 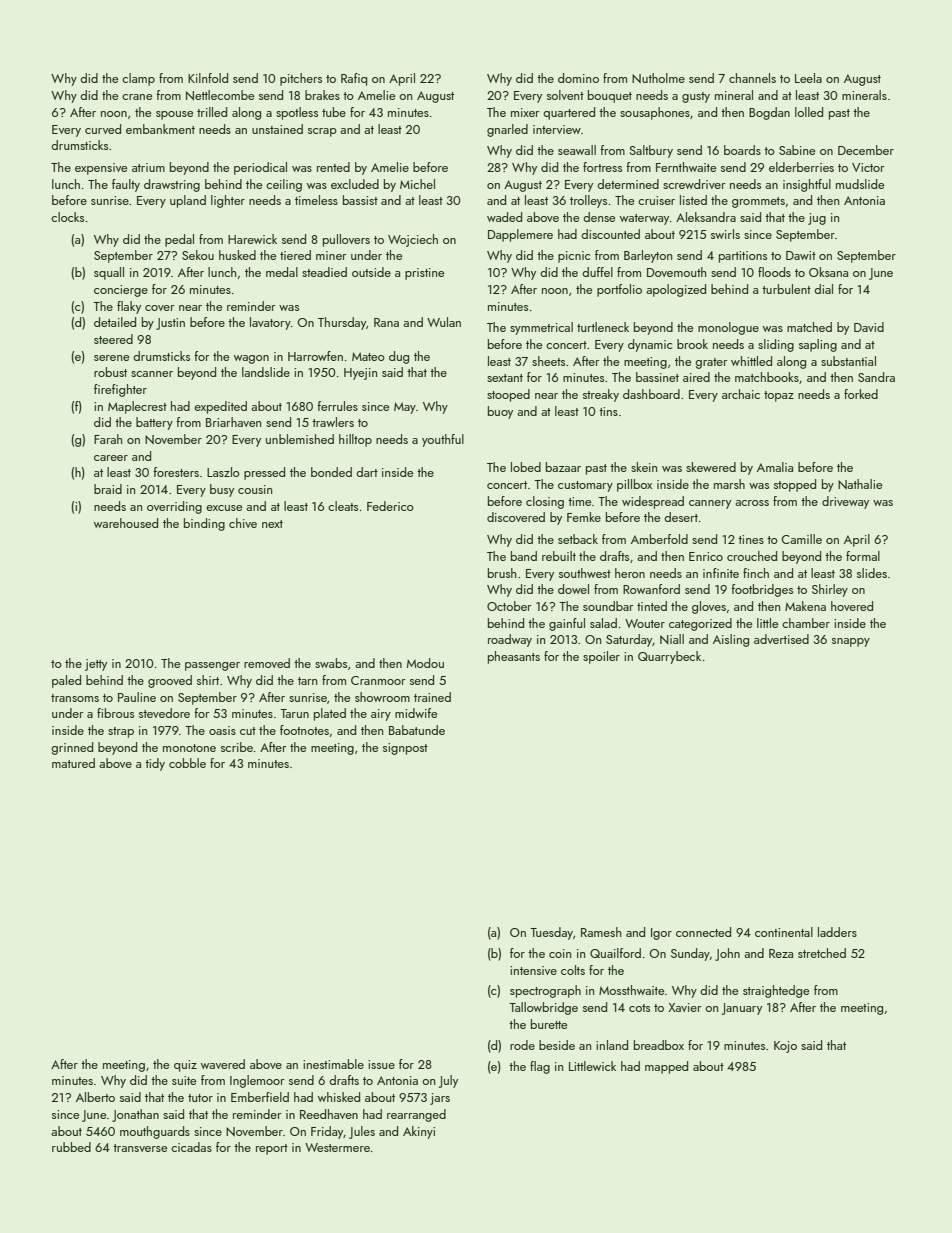 What do you see at coordinates (300, 439) in the page?
I see `unblemished` at bounding box center [300, 439].
